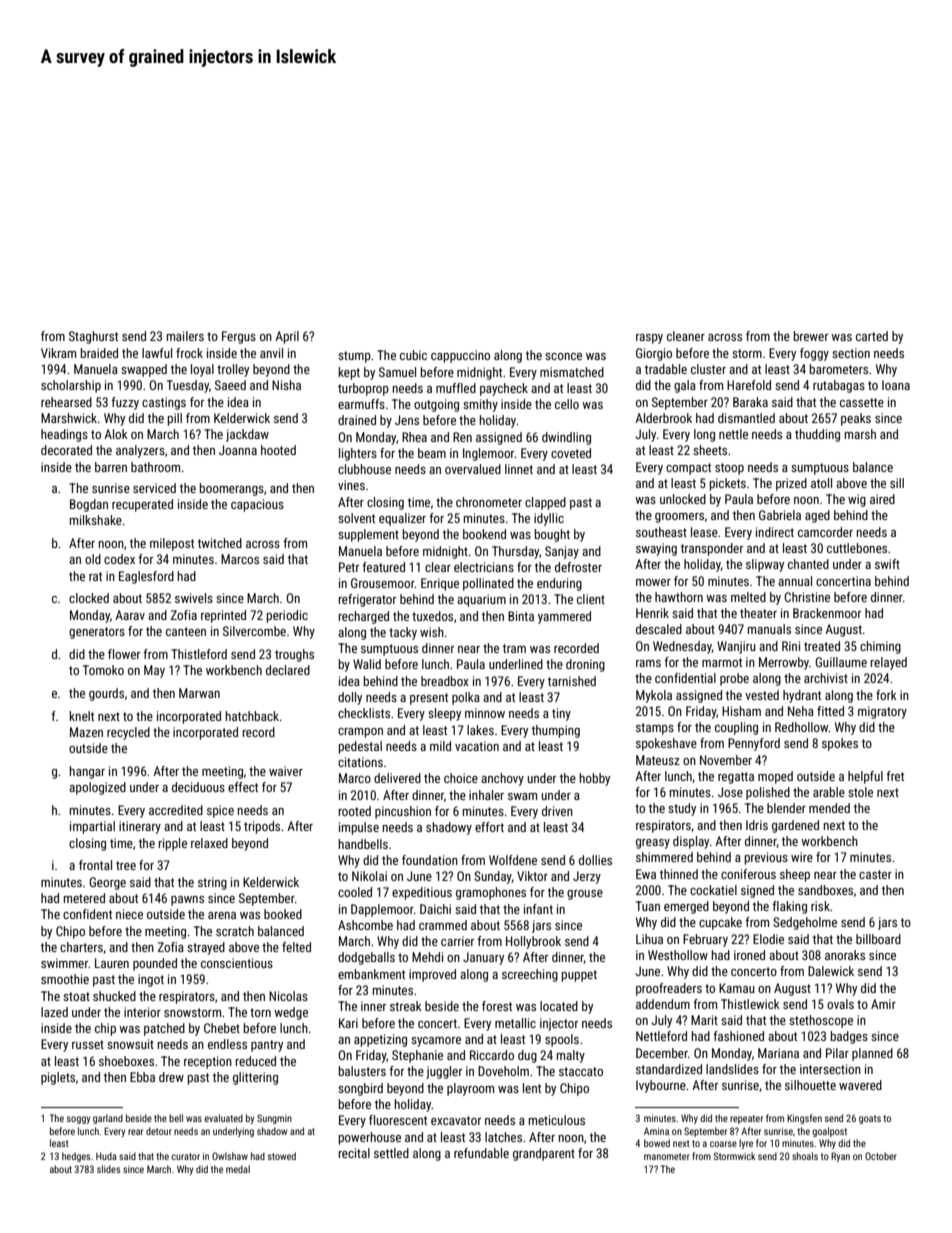 Image resolution: width=952 pixels, height=1233 pixels. Describe the element at coordinates (870, 1119) in the document. I see `goats` at that location.
